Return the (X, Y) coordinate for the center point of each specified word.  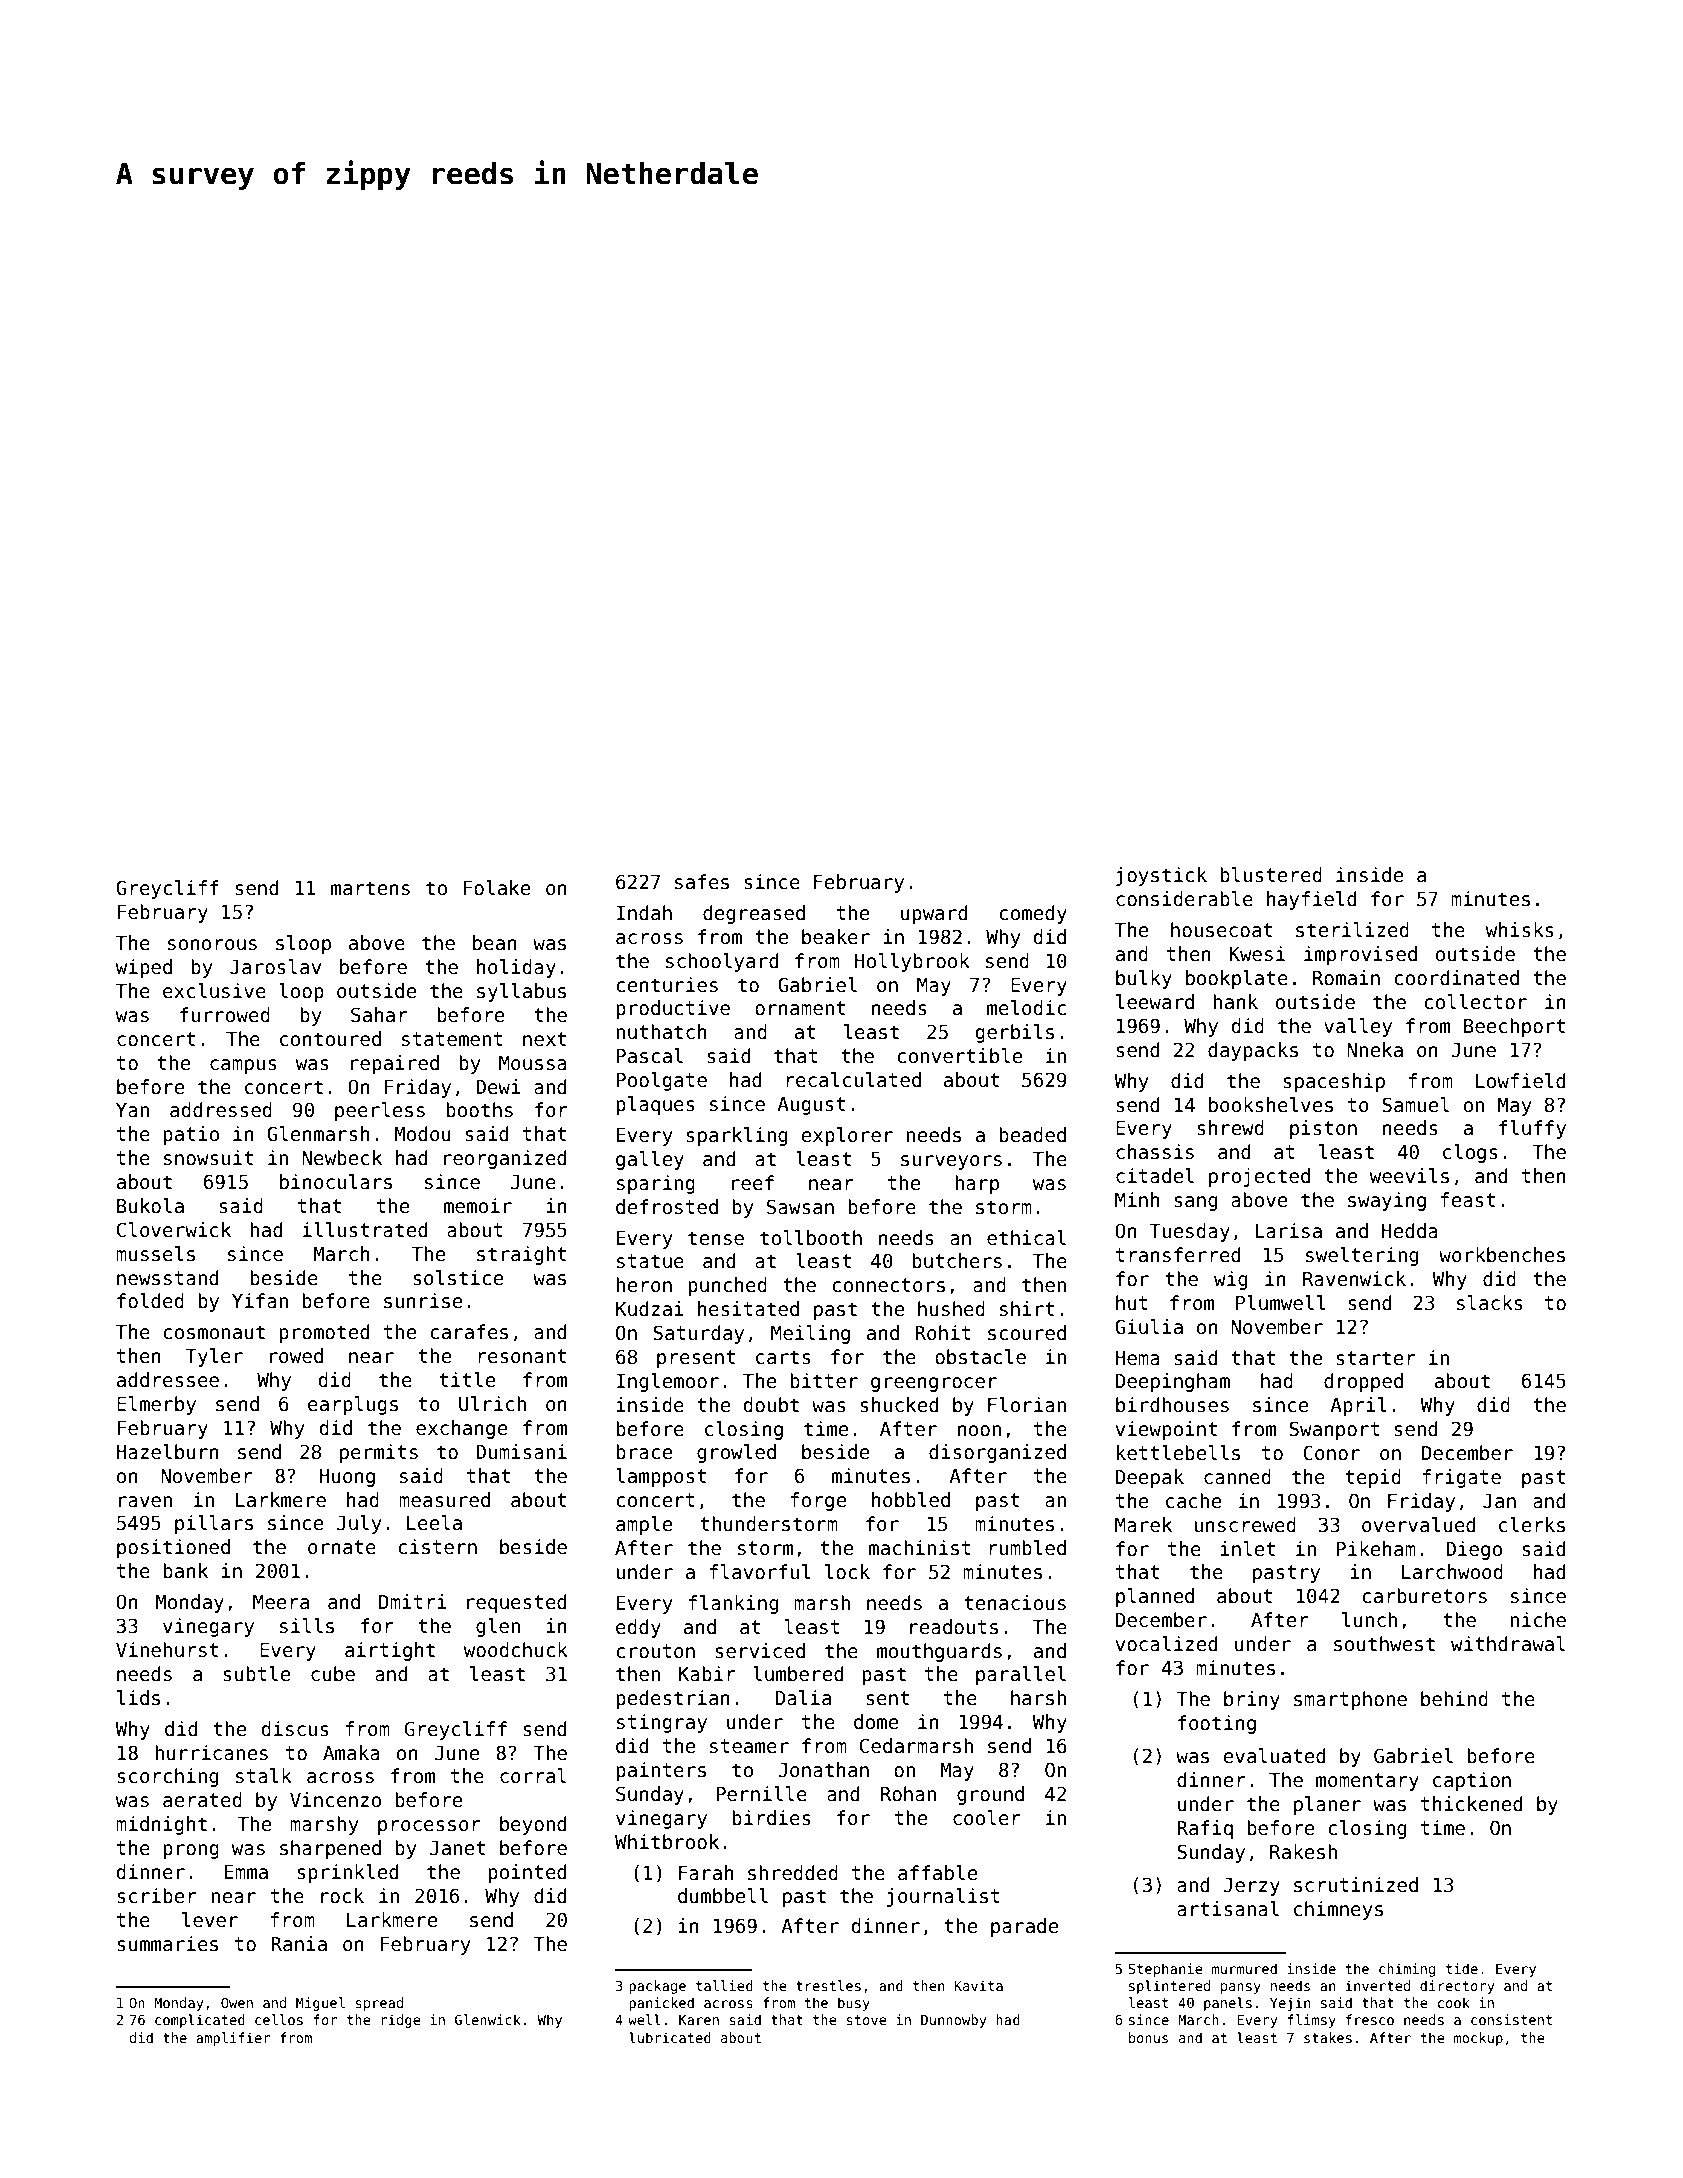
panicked (661, 2004)
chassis (1155, 1152)
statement (452, 1039)
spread (379, 2004)
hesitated (748, 1309)
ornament (800, 1008)
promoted (324, 1333)
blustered (1271, 875)
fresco (1370, 2019)
